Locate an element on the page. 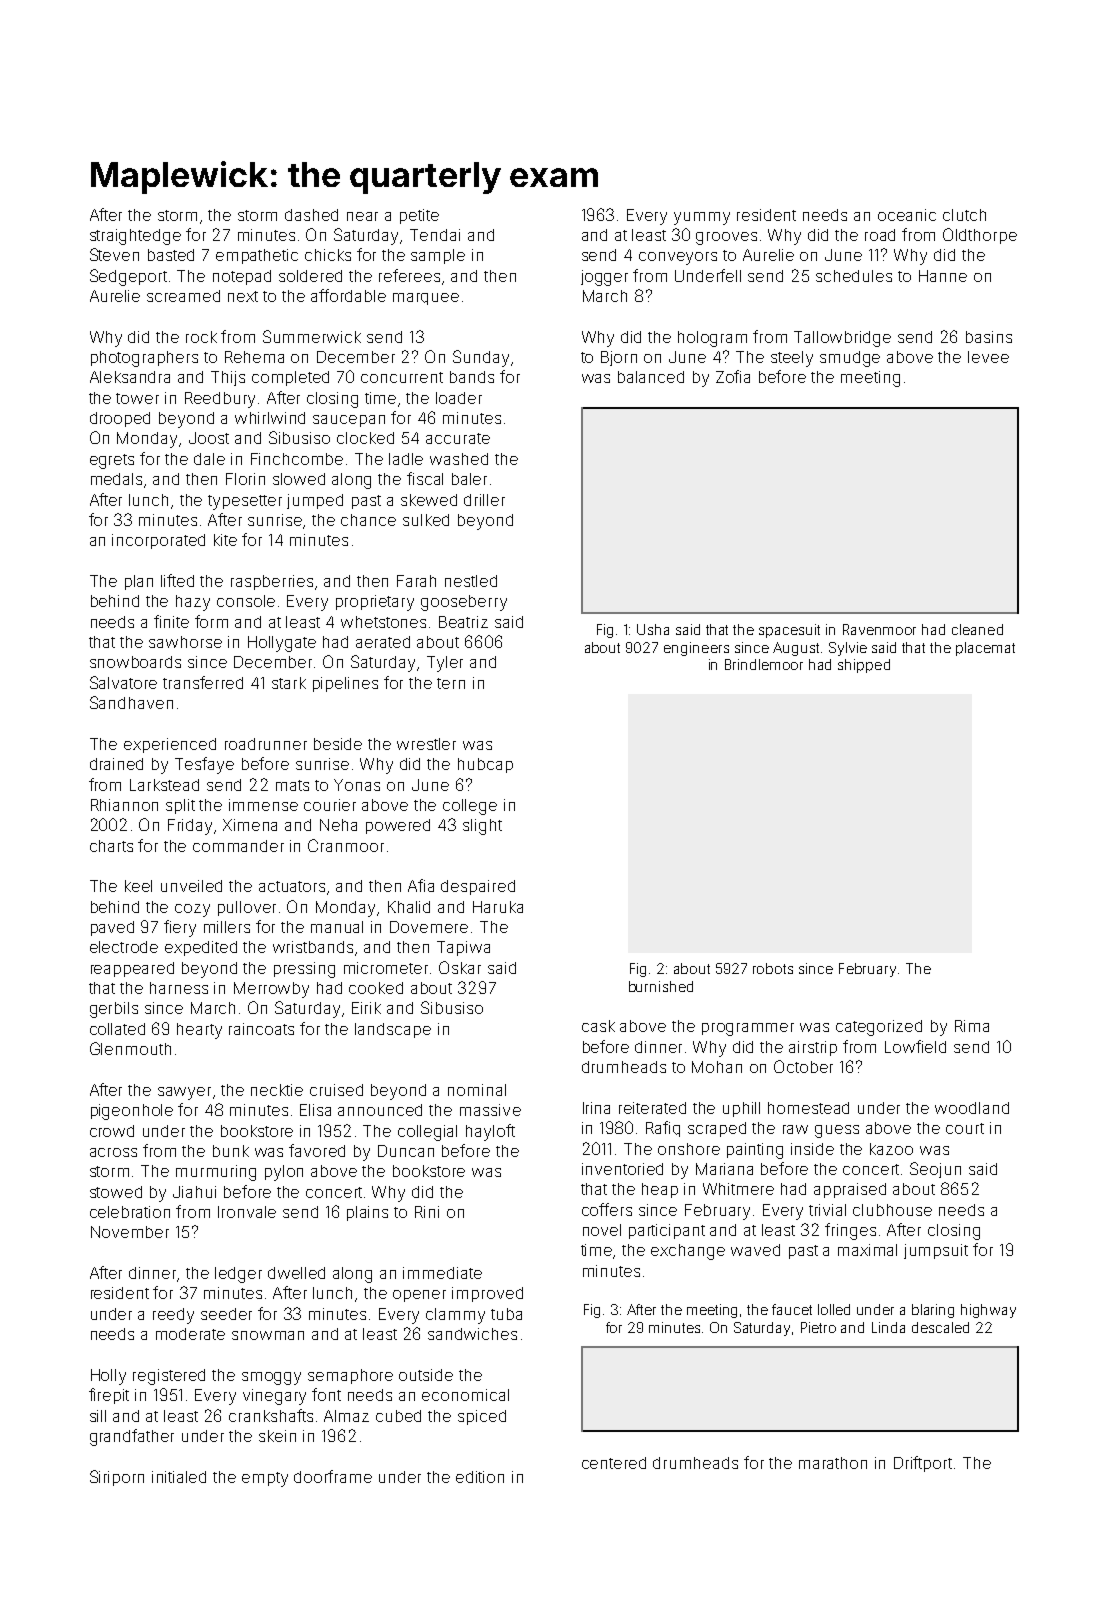 The width and height of the document is (1107, 1603). transferred is located at coordinates (203, 682).
